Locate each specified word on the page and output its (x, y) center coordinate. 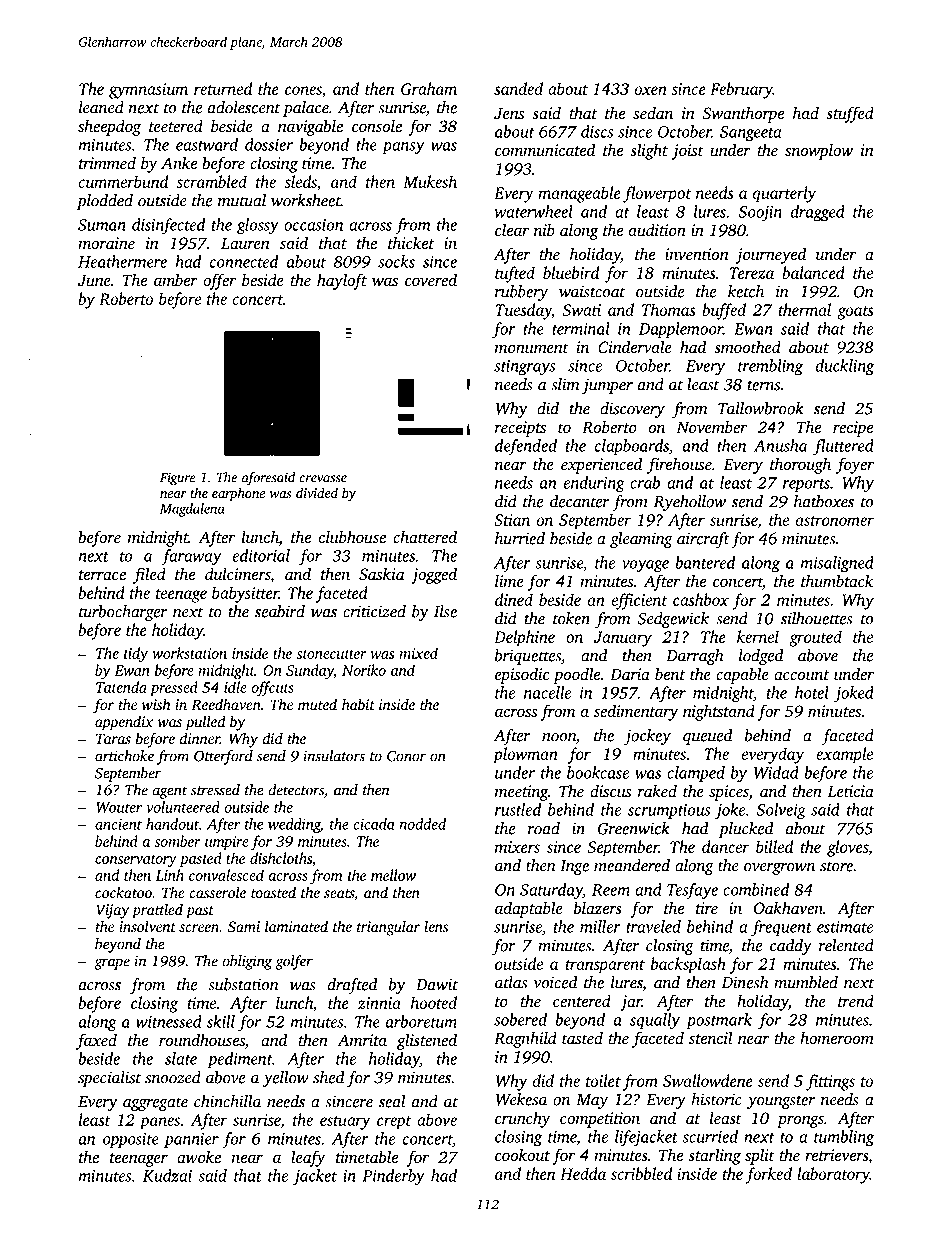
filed (149, 575)
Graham (429, 88)
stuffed (850, 114)
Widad (776, 772)
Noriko (364, 670)
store (836, 866)
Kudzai (167, 1175)
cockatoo (123, 892)
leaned (101, 107)
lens (436, 926)
